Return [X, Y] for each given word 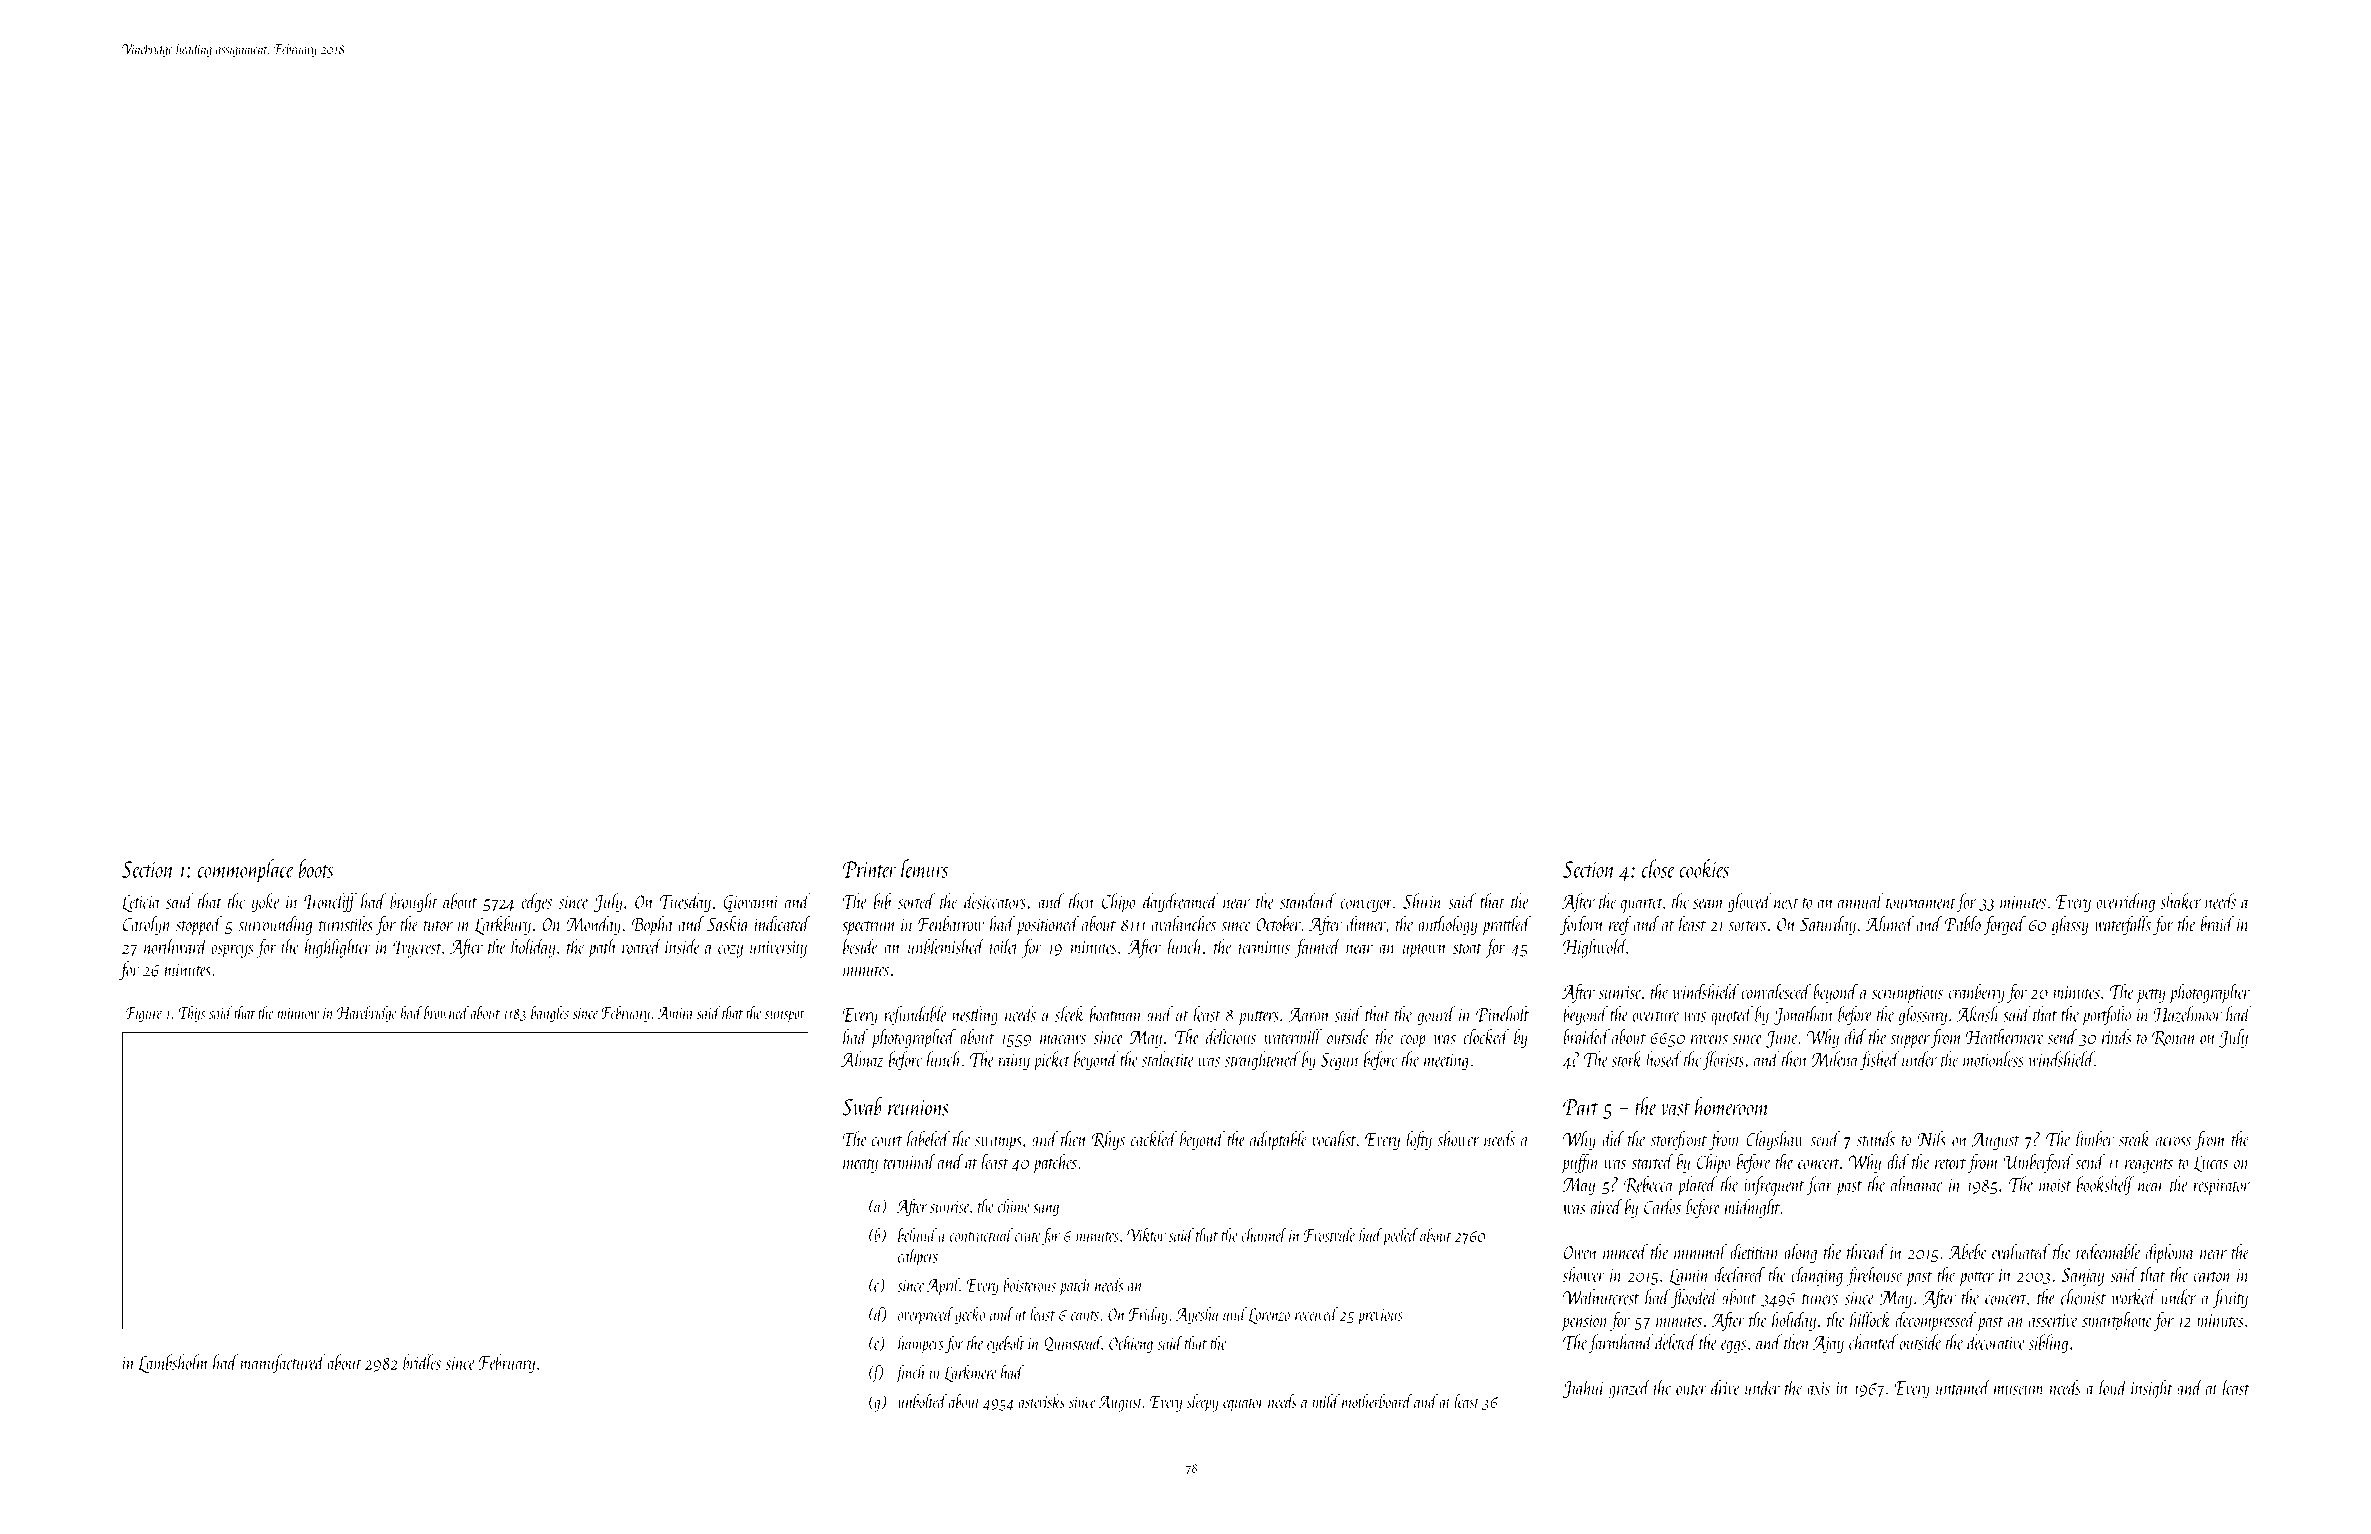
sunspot [785, 1016]
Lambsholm [174, 1363]
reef [1620, 925]
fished [1880, 1061]
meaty [860, 1166]
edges [536, 903]
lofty [1419, 1140]
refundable [915, 1016]
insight [2152, 1389]
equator [1243, 1405]
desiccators [995, 901]
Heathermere [2005, 1037]
